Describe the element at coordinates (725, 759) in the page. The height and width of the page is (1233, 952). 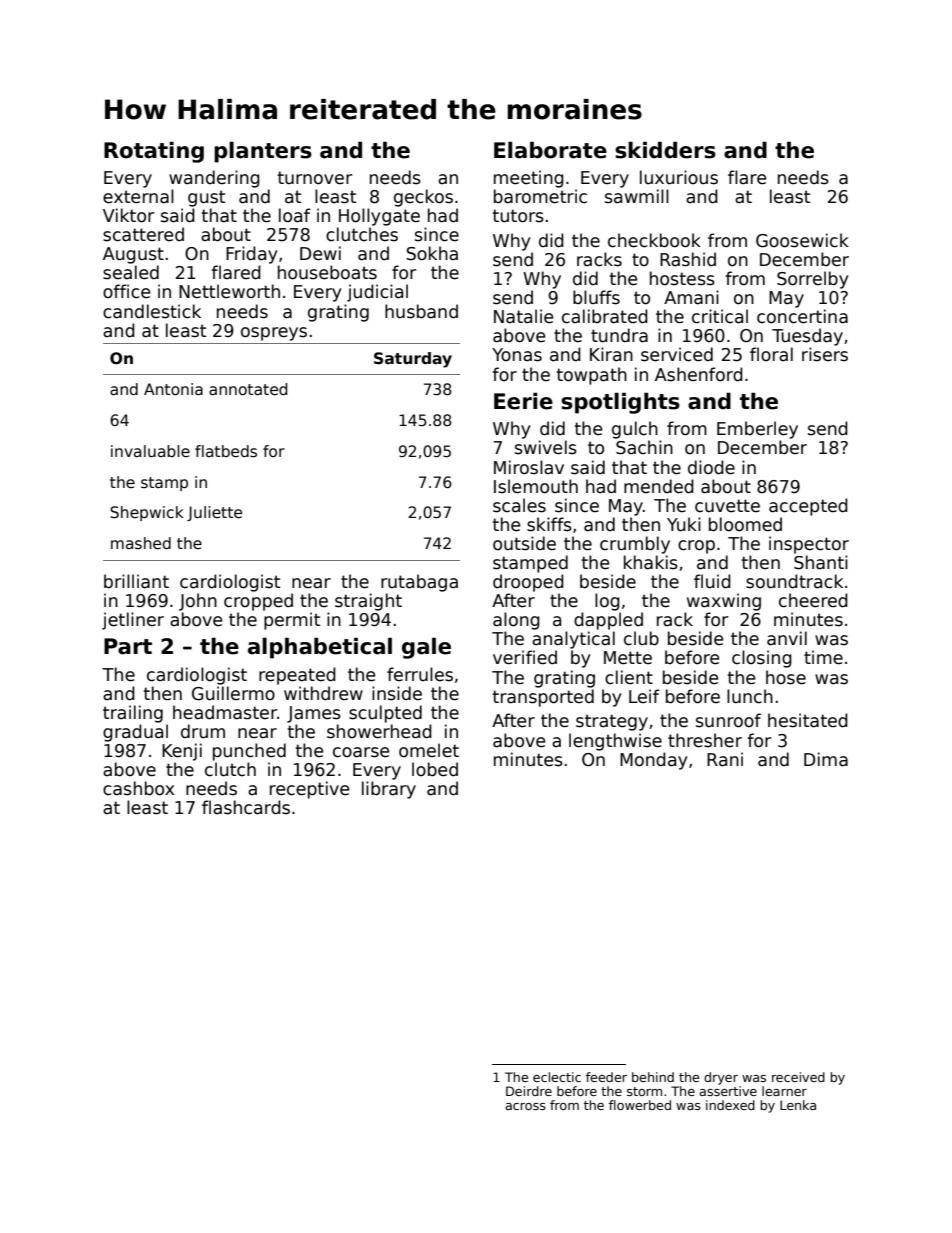
I see `Rani` at that location.
